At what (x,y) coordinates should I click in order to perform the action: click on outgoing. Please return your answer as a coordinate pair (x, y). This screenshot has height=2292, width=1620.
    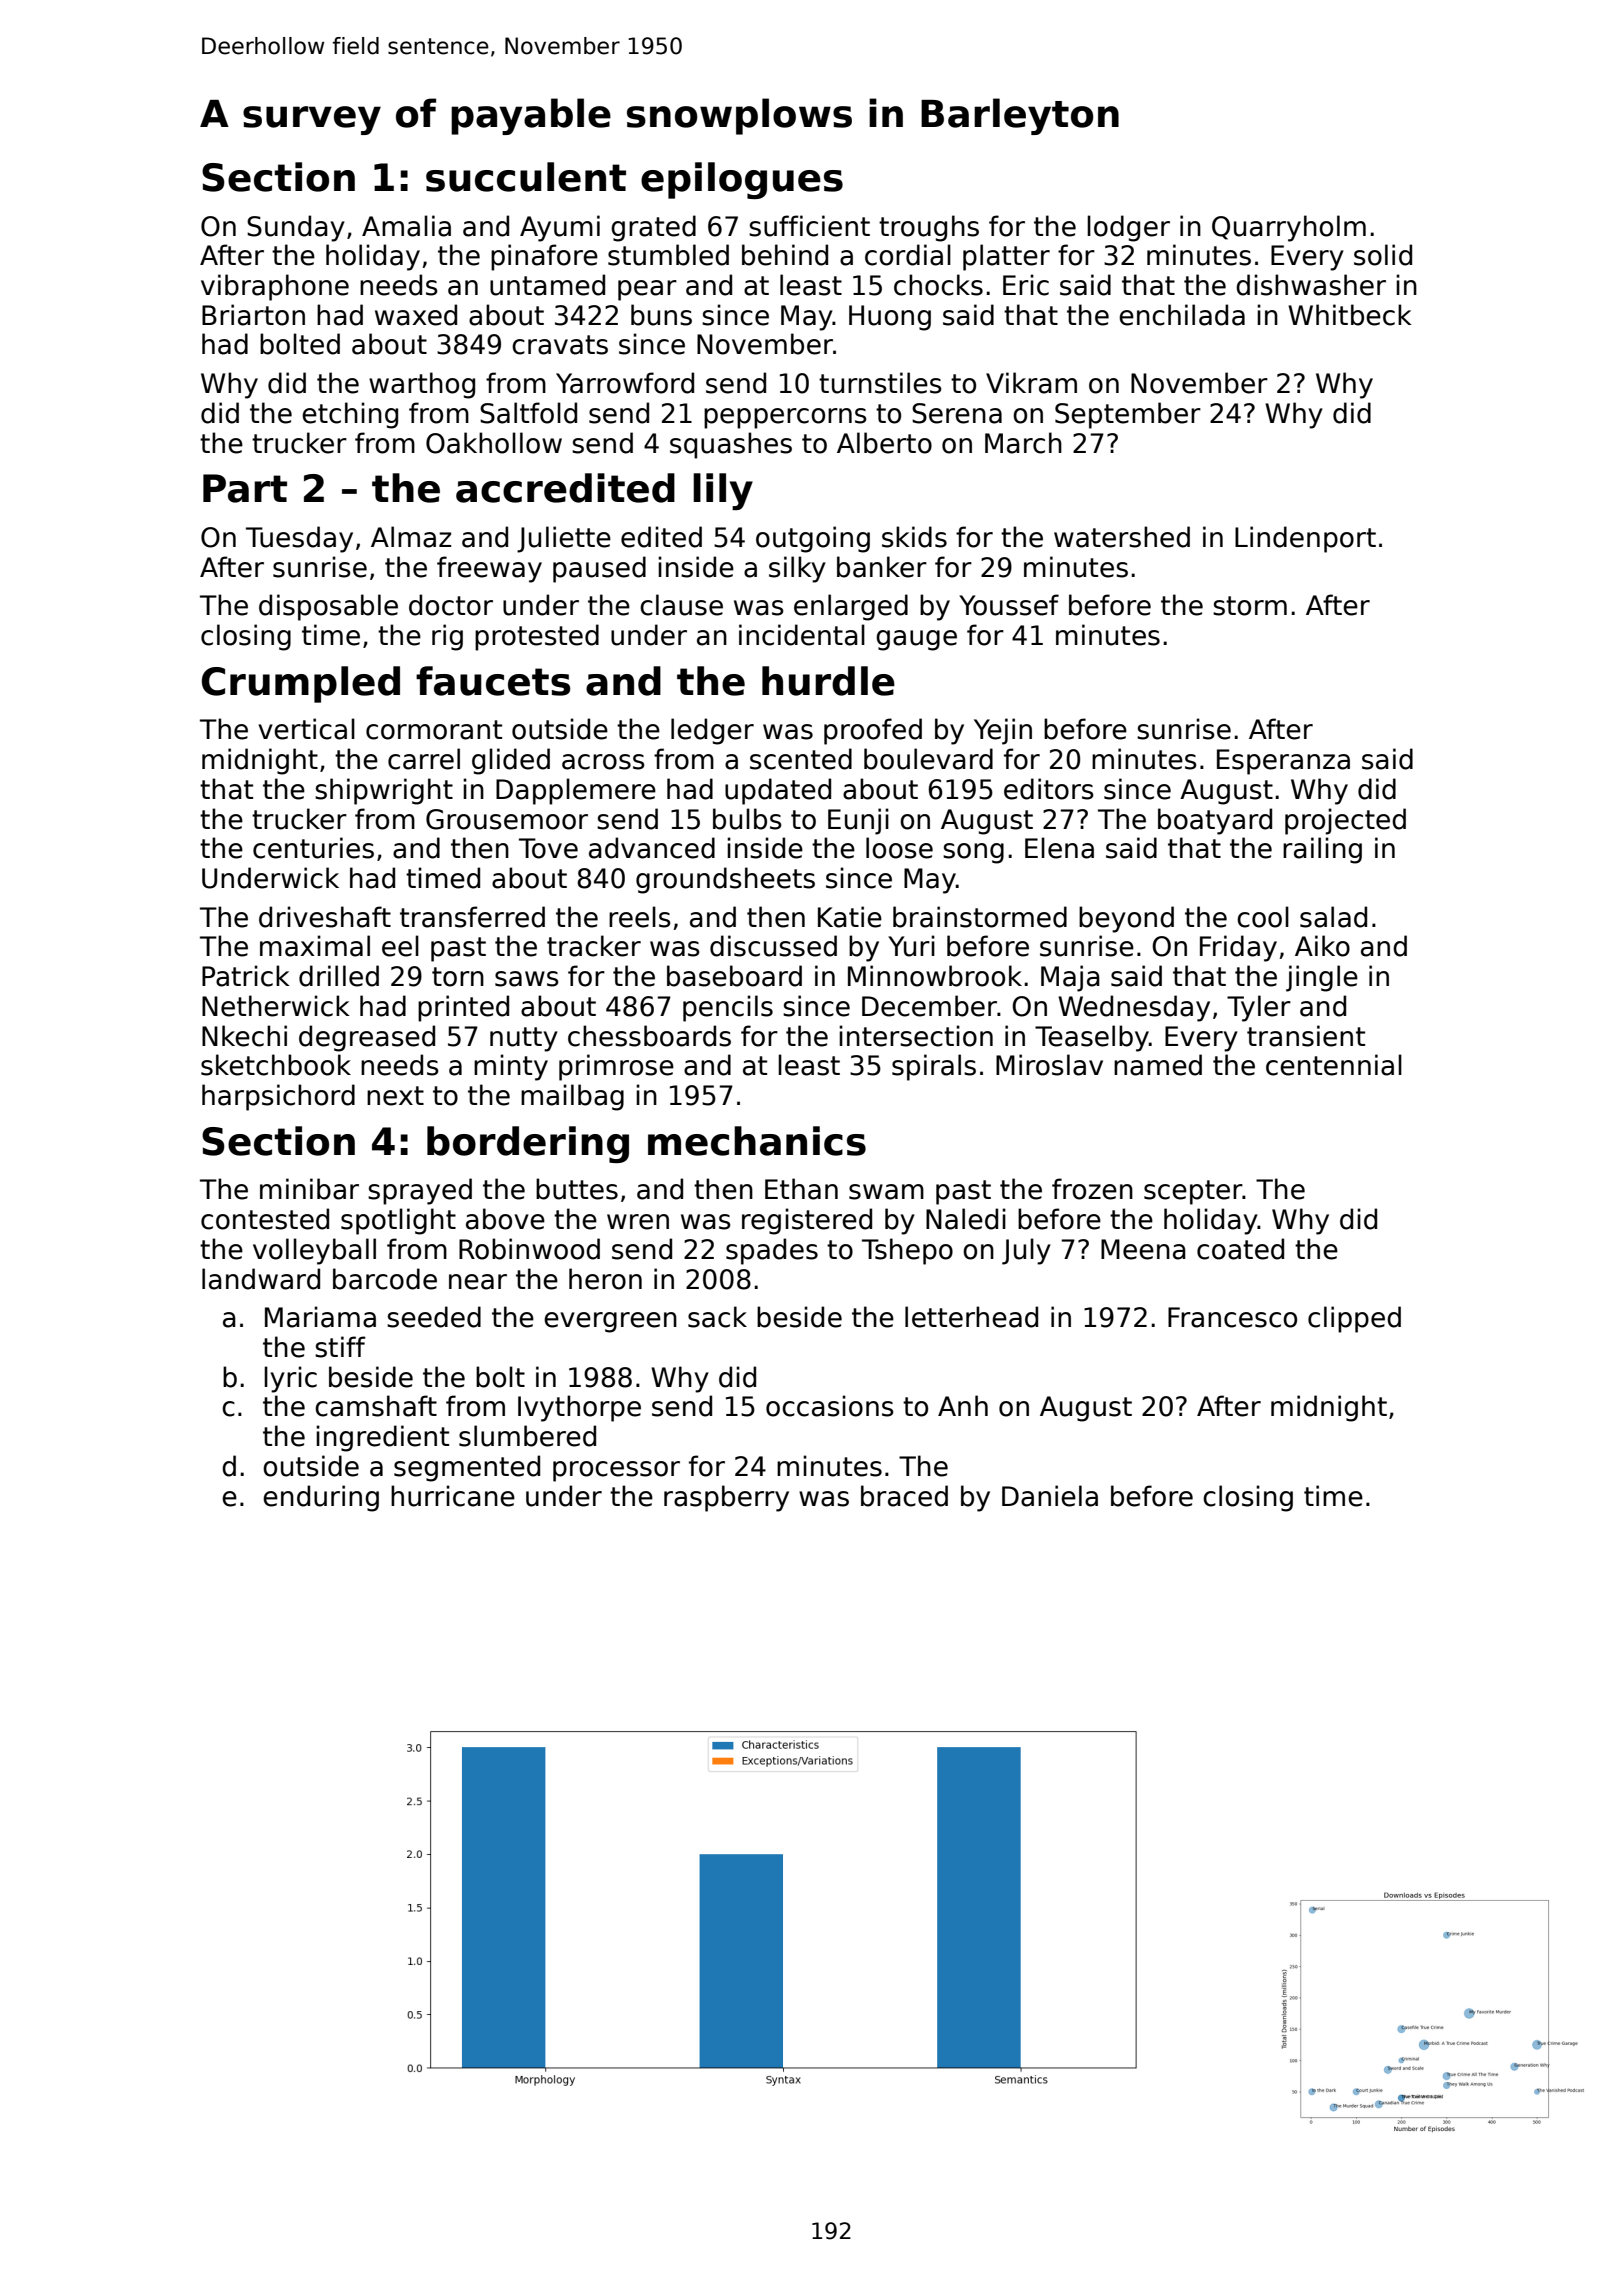
    Looking at the image, I should click on (813, 539).
